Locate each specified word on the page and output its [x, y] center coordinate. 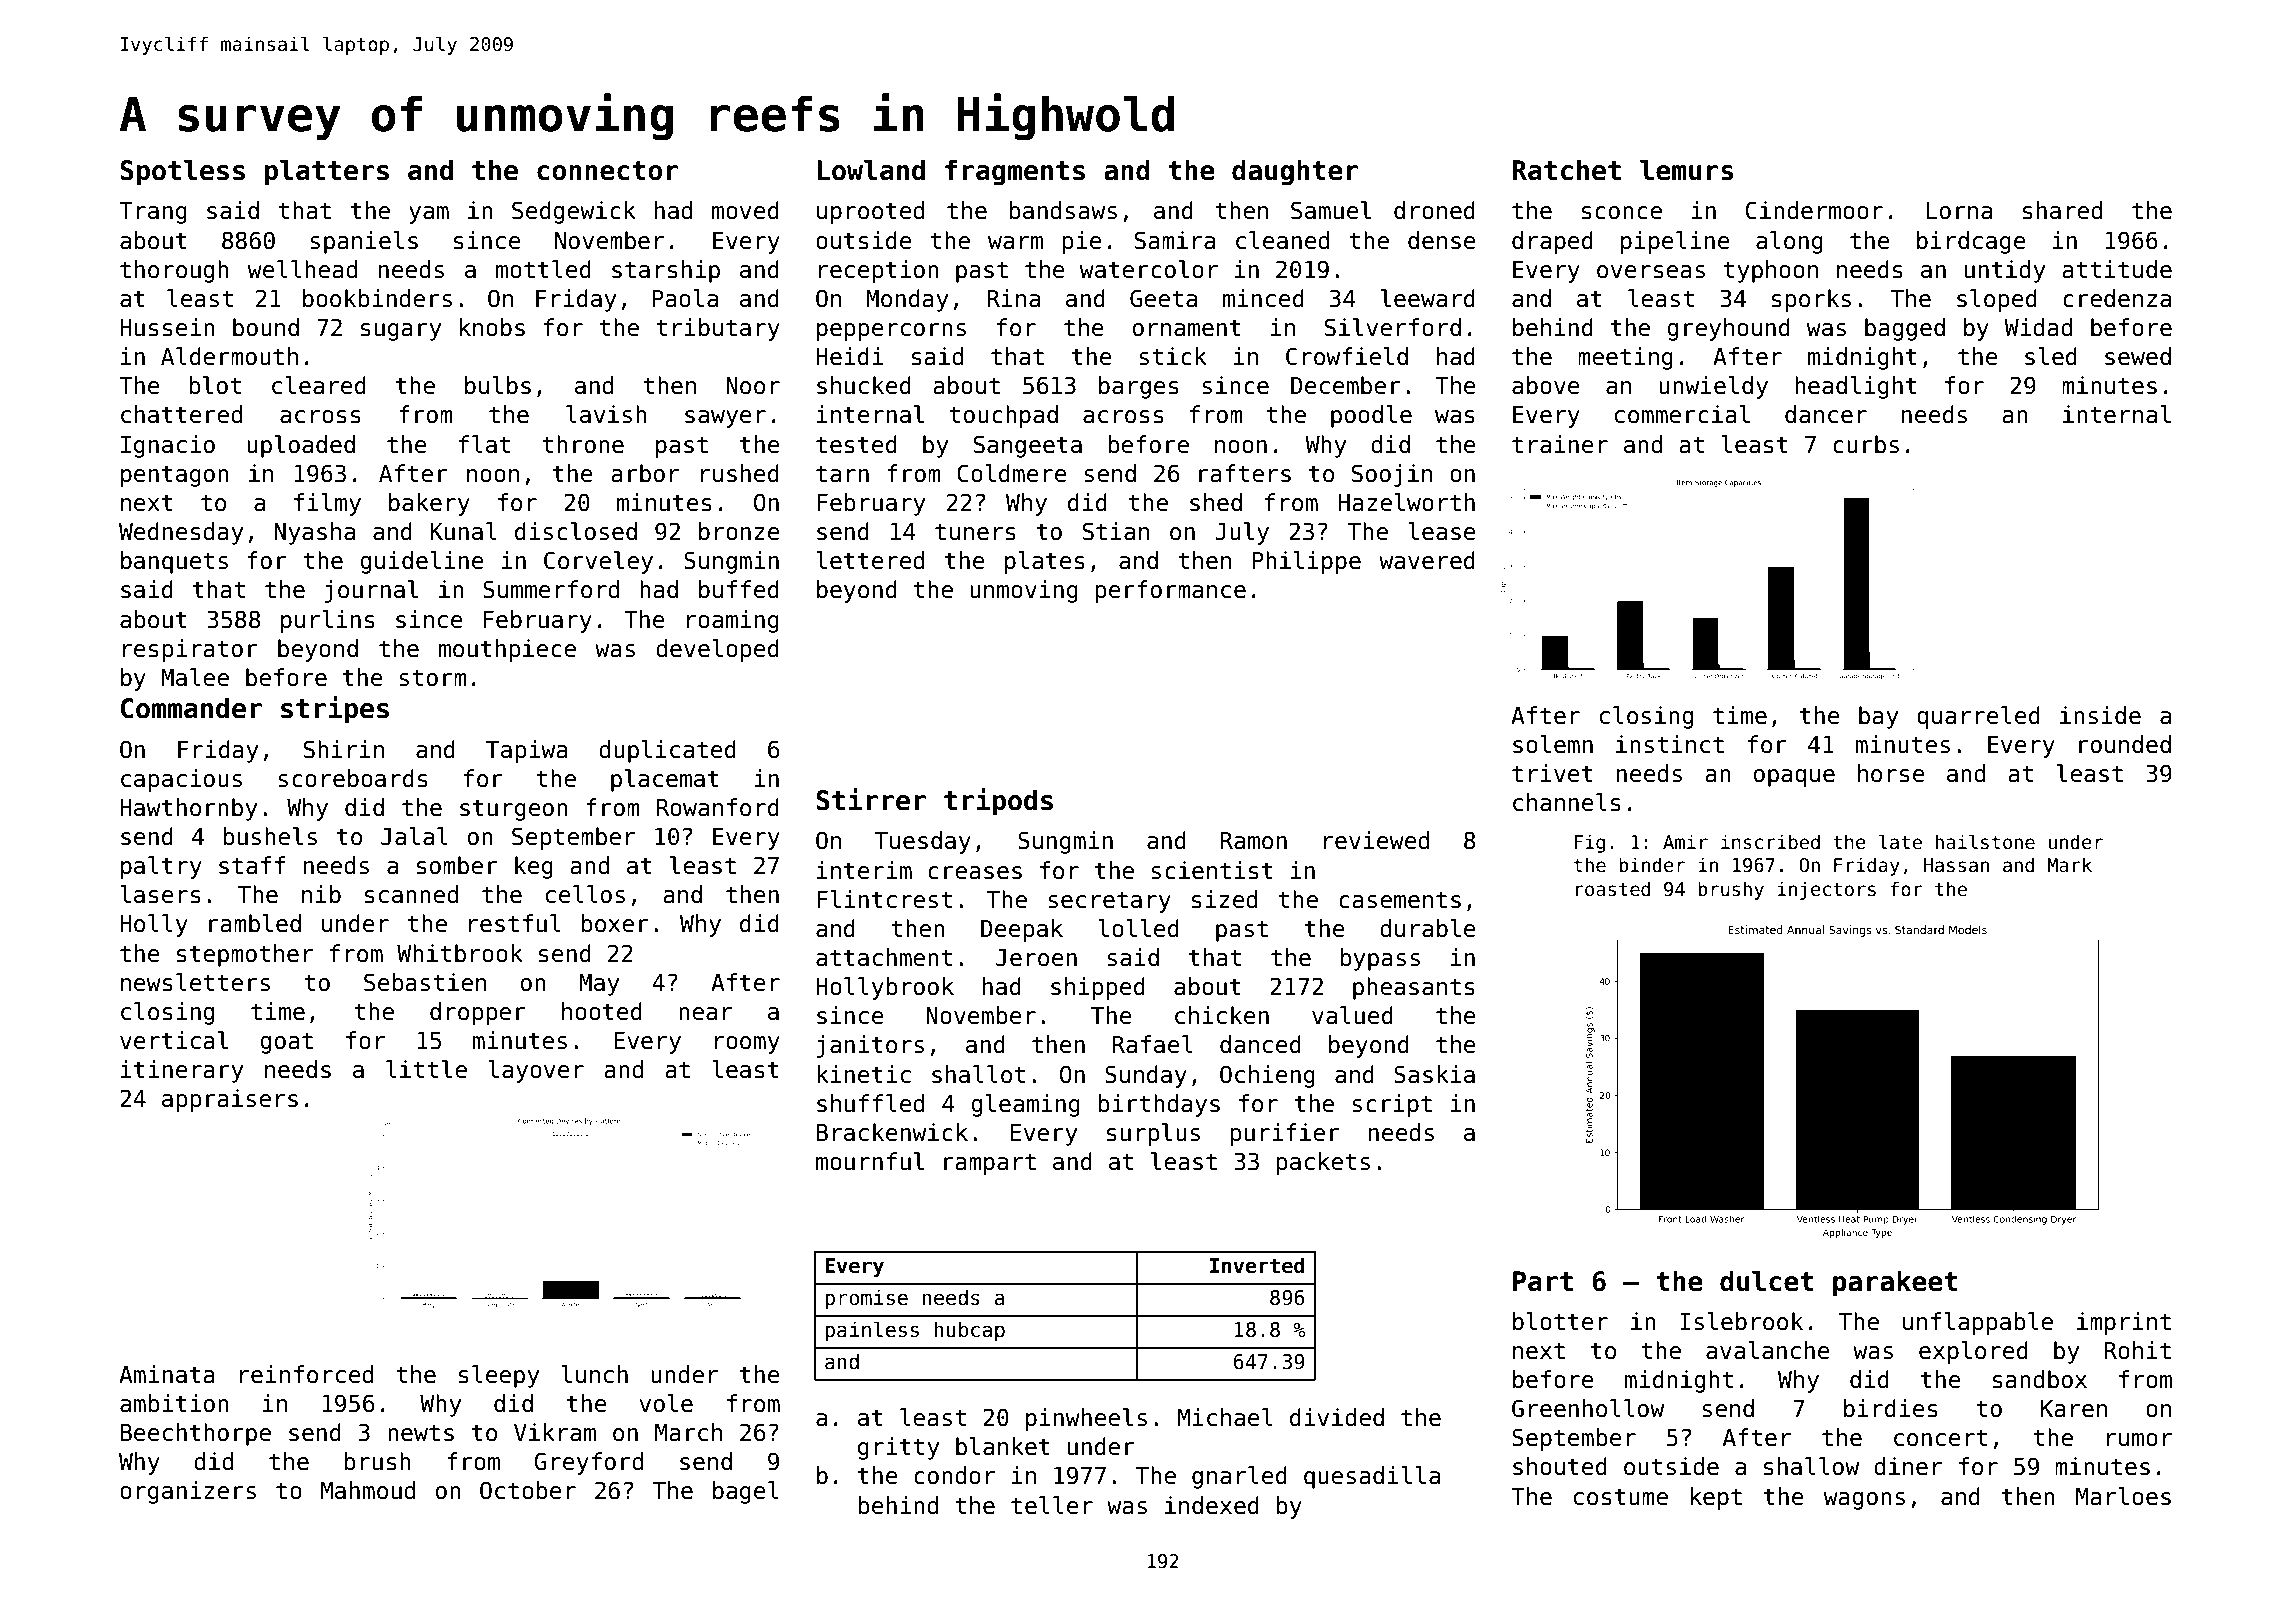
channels [1567, 802]
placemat [665, 780]
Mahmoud [368, 1490]
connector [608, 171]
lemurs [1687, 170]
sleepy [499, 1376]
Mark [2069, 865]
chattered [181, 414]
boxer [615, 923]
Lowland [871, 170]
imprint [2124, 1323]
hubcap [970, 1331]
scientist [1212, 870]
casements [1400, 900]
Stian [1116, 531]
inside [2100, 715]
